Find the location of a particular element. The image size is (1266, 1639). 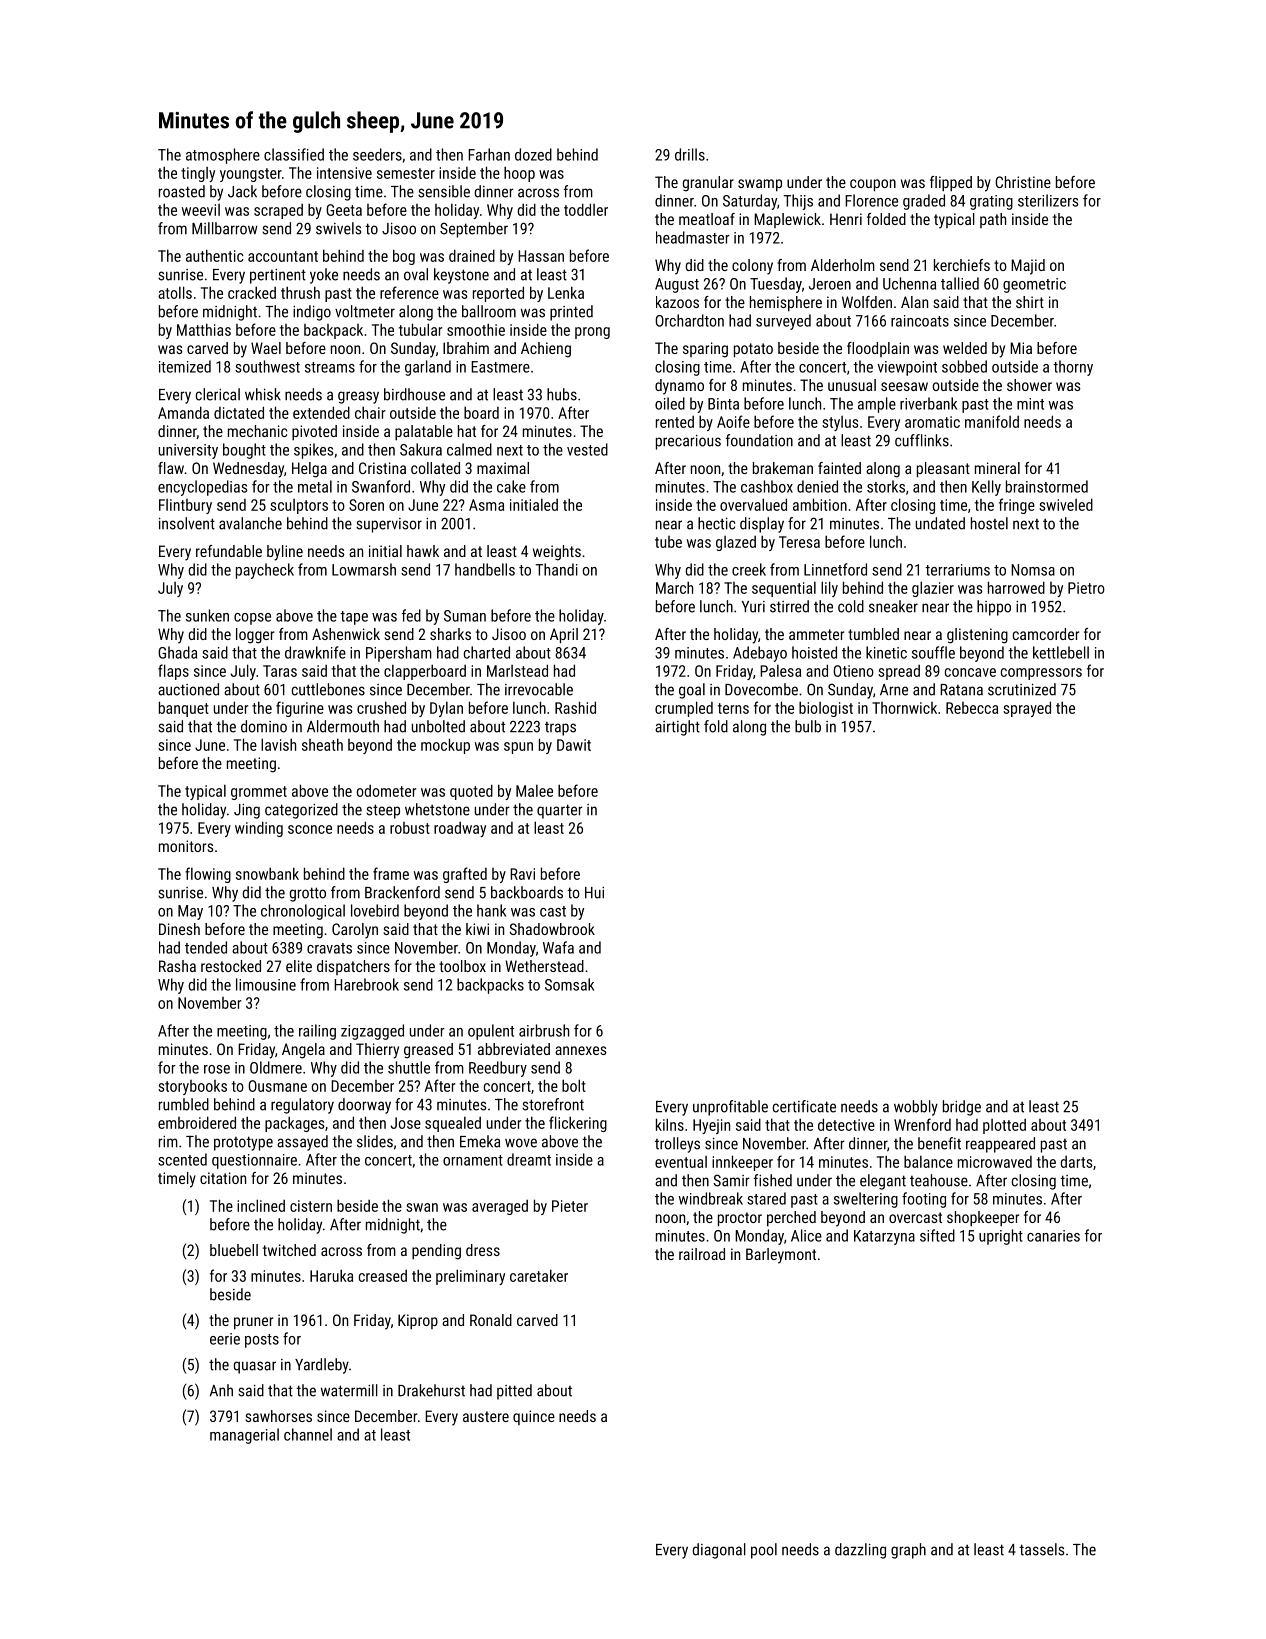

flickering is located at coordinates (578, 1124).
